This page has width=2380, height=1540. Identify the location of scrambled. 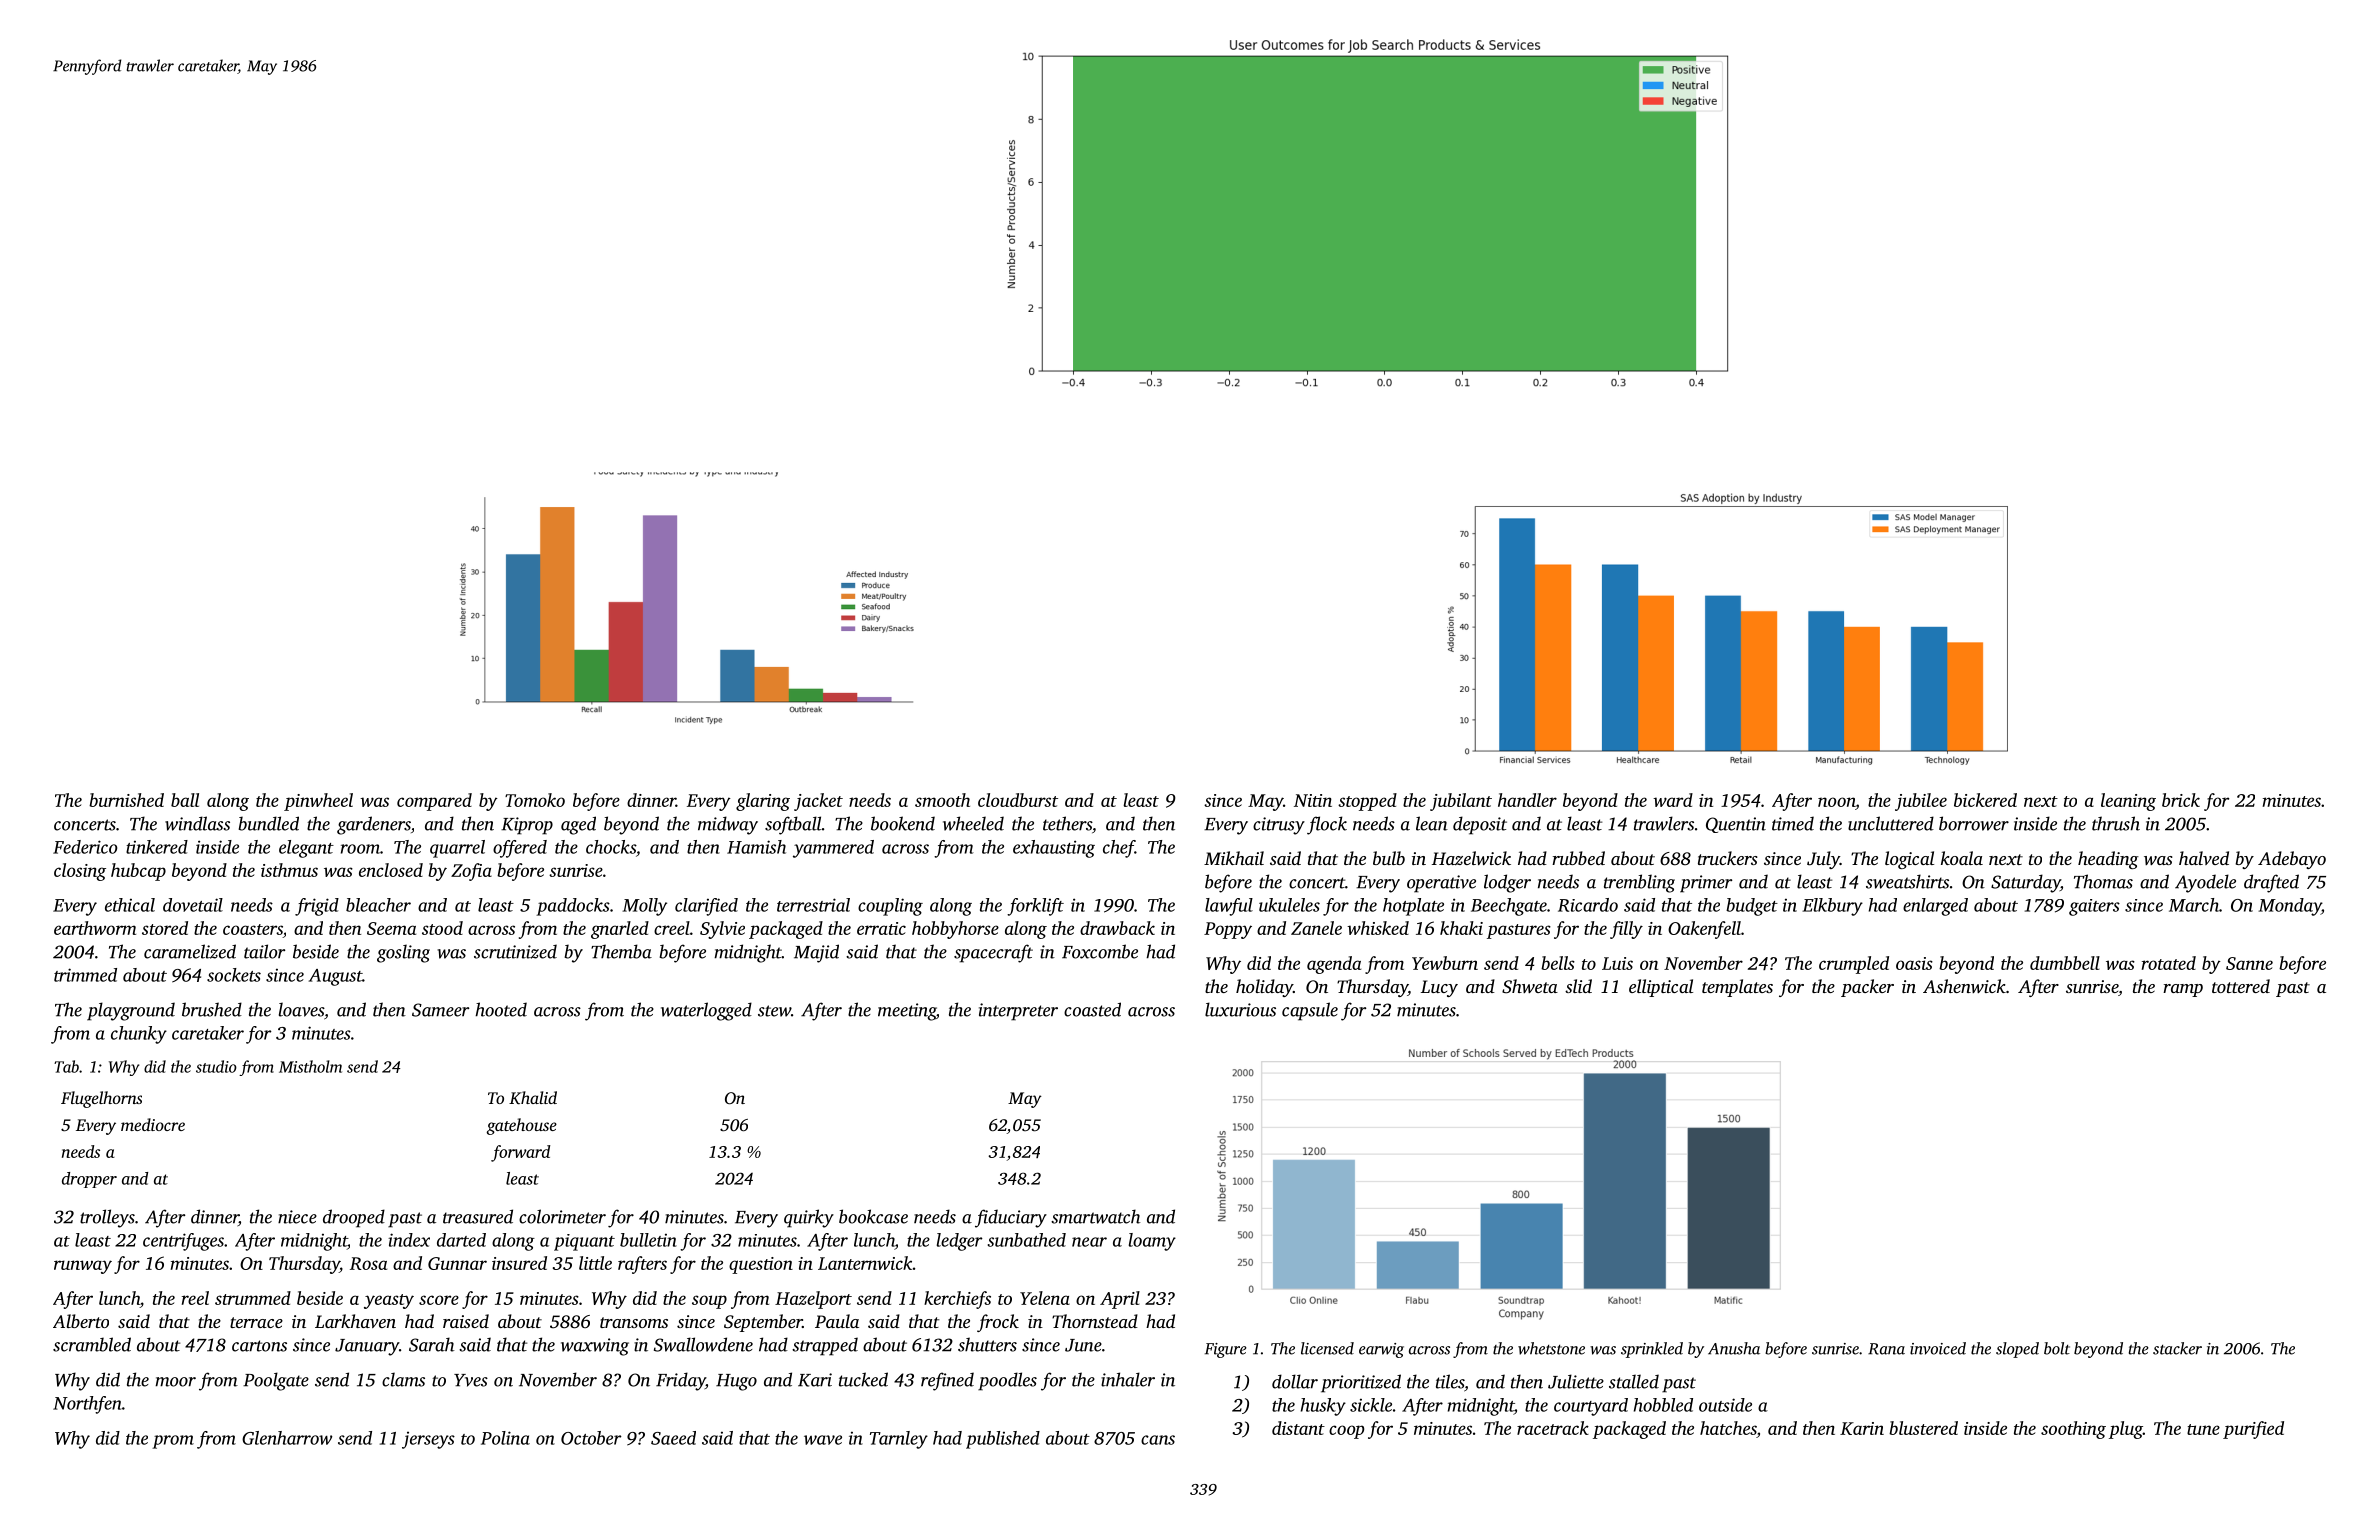
(92, 1344).
